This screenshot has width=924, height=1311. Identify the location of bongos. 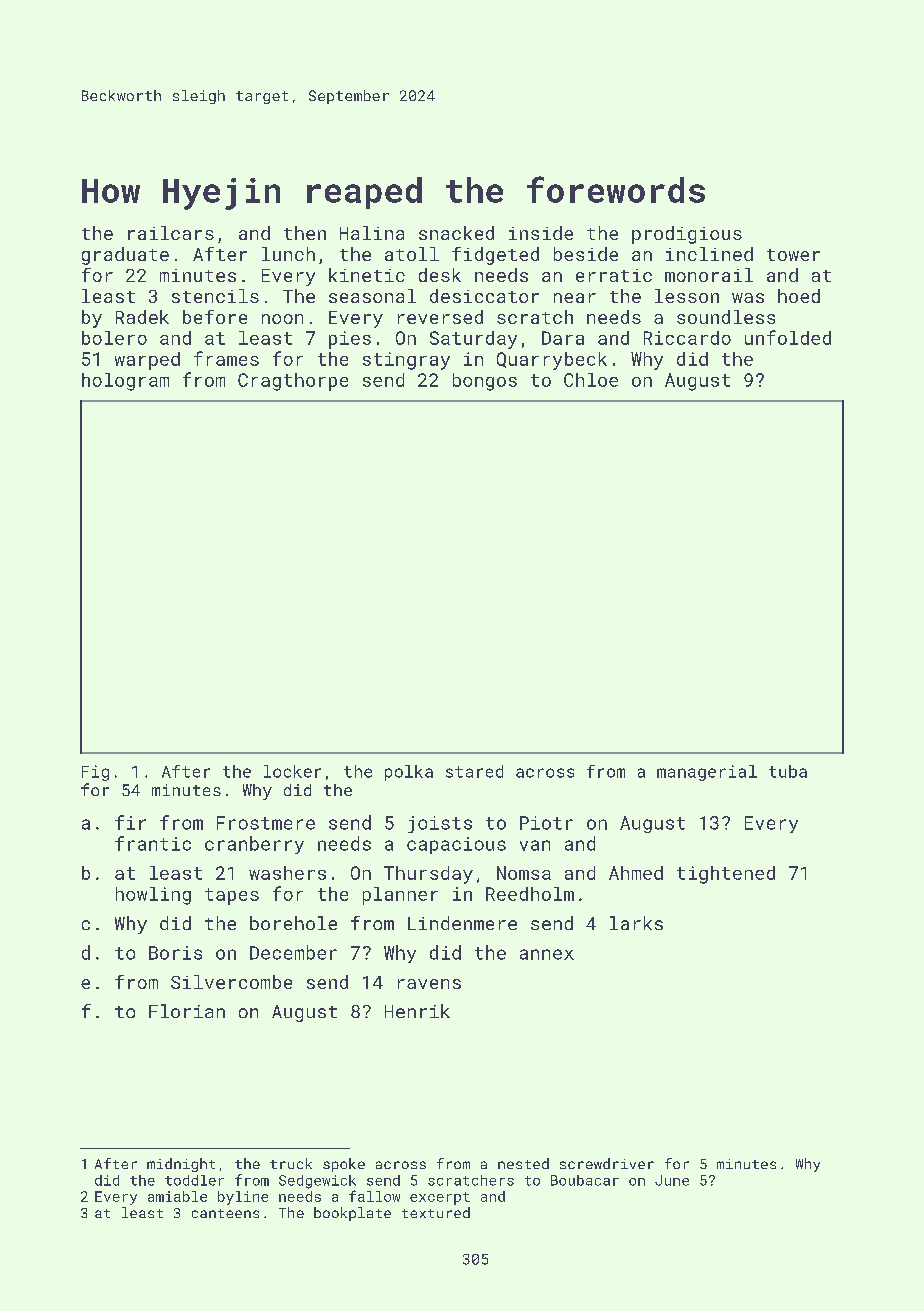
(485, 382).
